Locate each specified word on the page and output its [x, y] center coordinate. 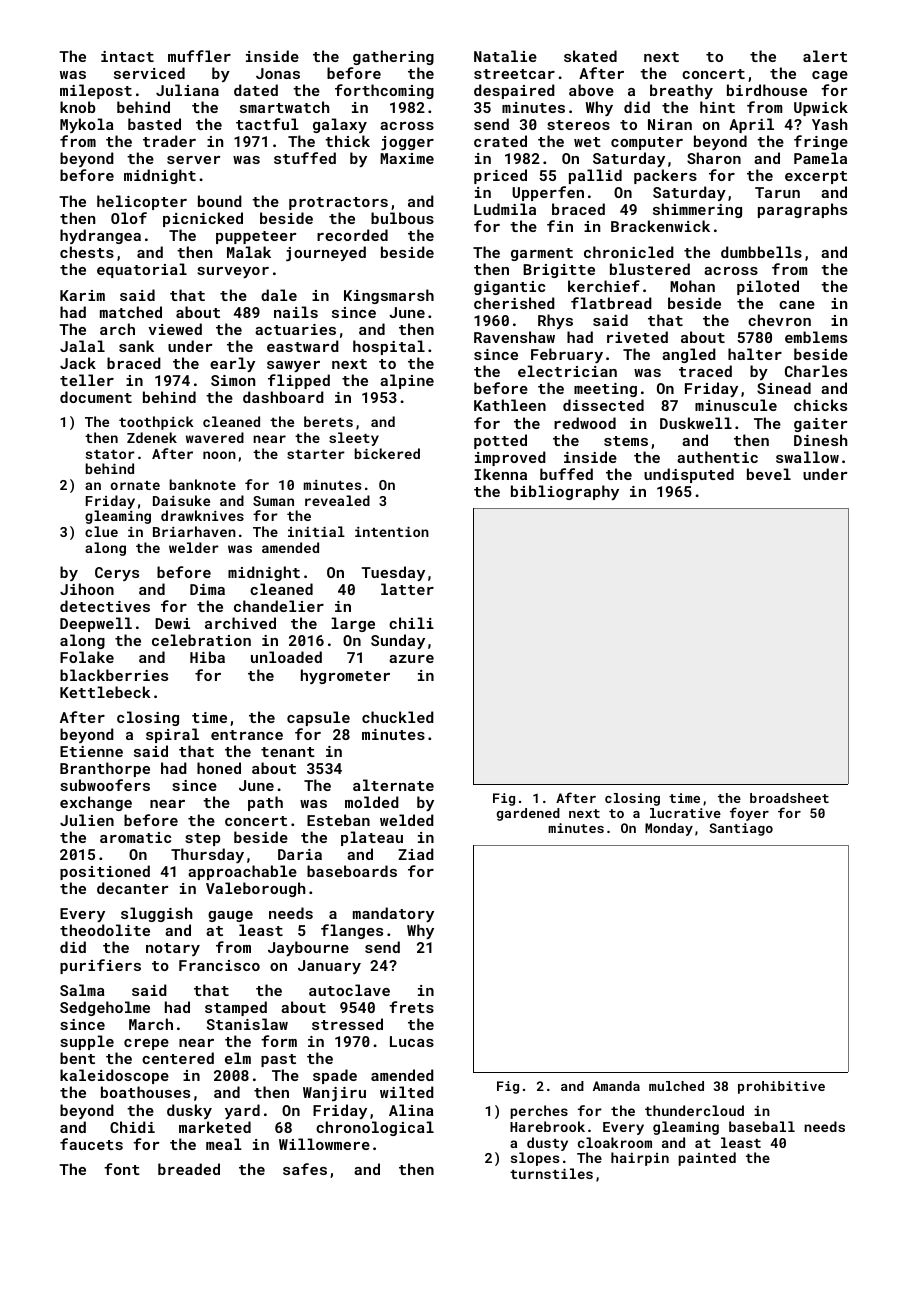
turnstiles [551, 1173]
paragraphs [802, 210]
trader [169, 141]
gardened [528, 814]
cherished [514, 303]
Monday [669, 829]
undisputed [689, 475]
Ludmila [505, 209]
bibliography [565, 492]
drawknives [202, 515]
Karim [82, 295]
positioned [105, 872]
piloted [768, 287]
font [122, 1169]
